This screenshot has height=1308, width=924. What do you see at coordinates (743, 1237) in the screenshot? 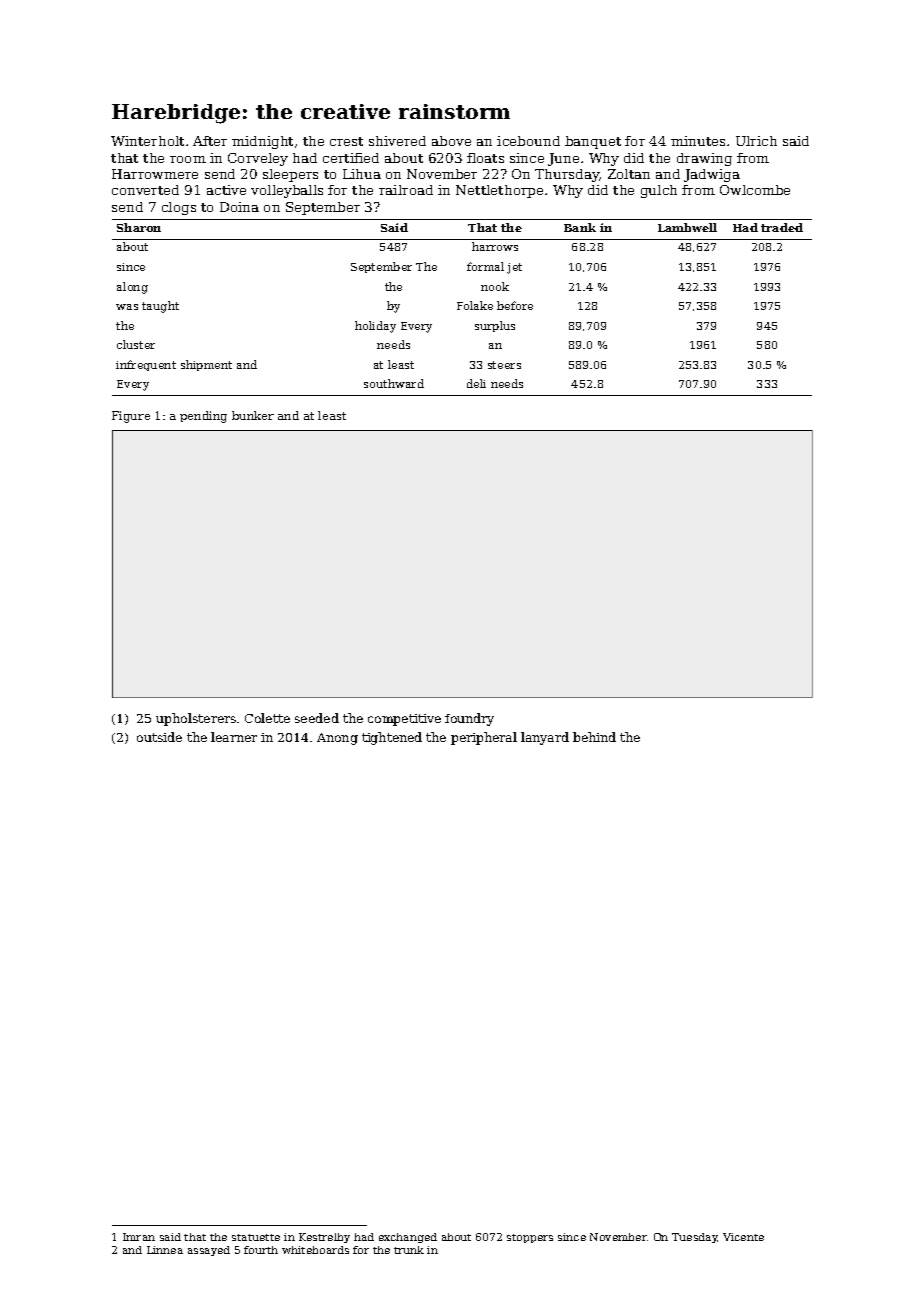
I see `Vicente` at bounding box center [743, 1237].
